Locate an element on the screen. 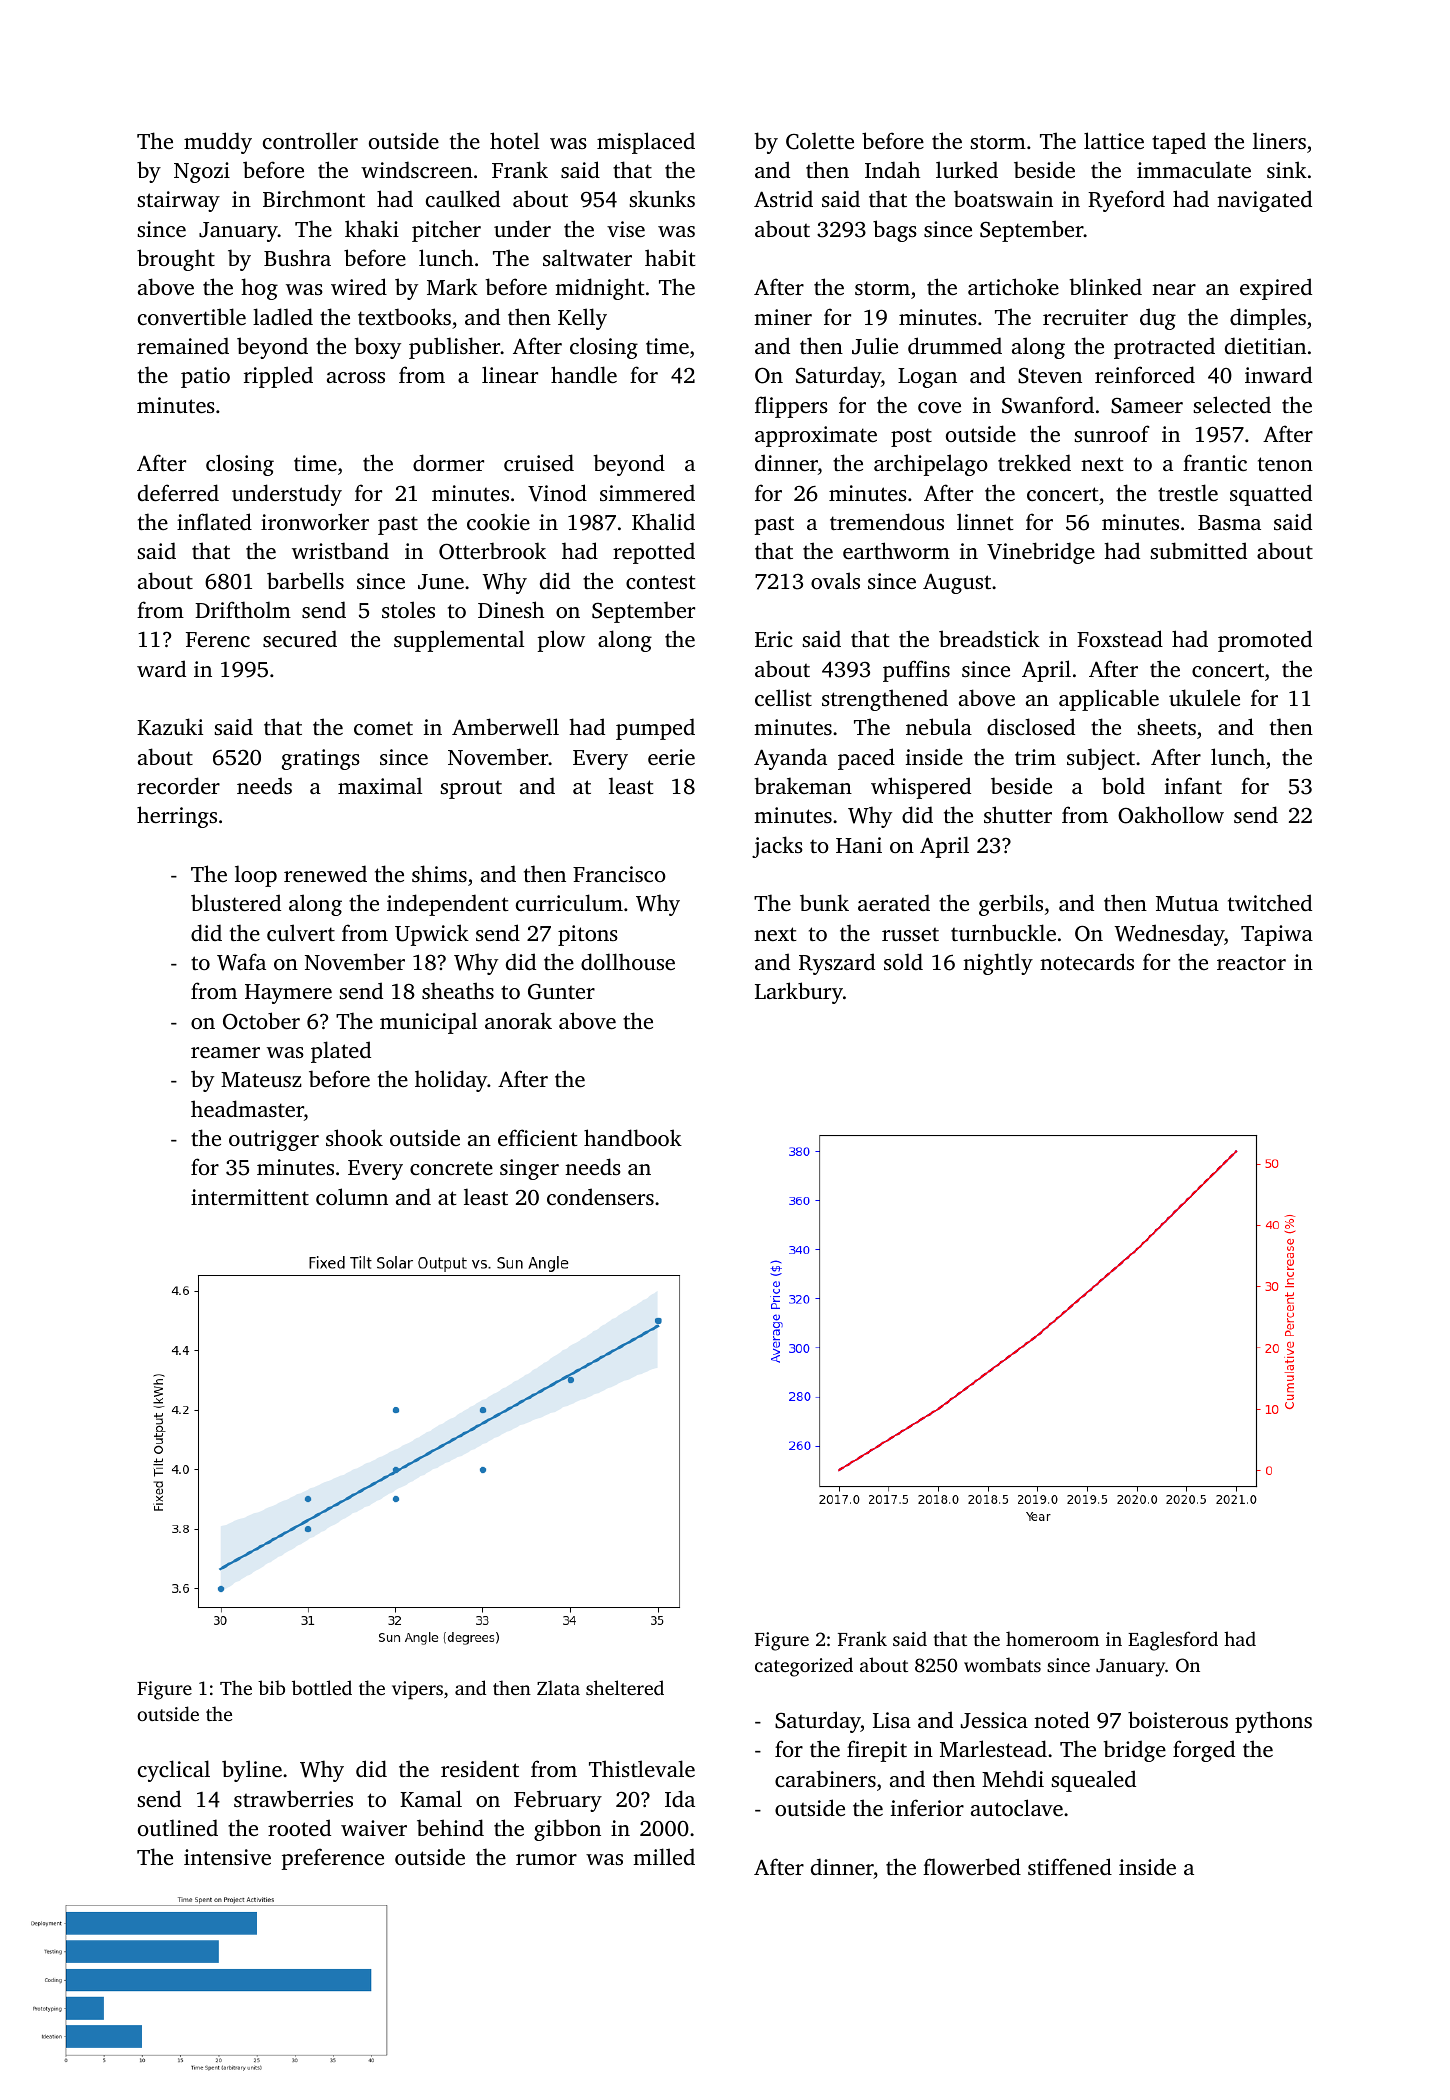 This screenshot has width=1450, height=2100. reactor is located at coordinates (1251, 963).
